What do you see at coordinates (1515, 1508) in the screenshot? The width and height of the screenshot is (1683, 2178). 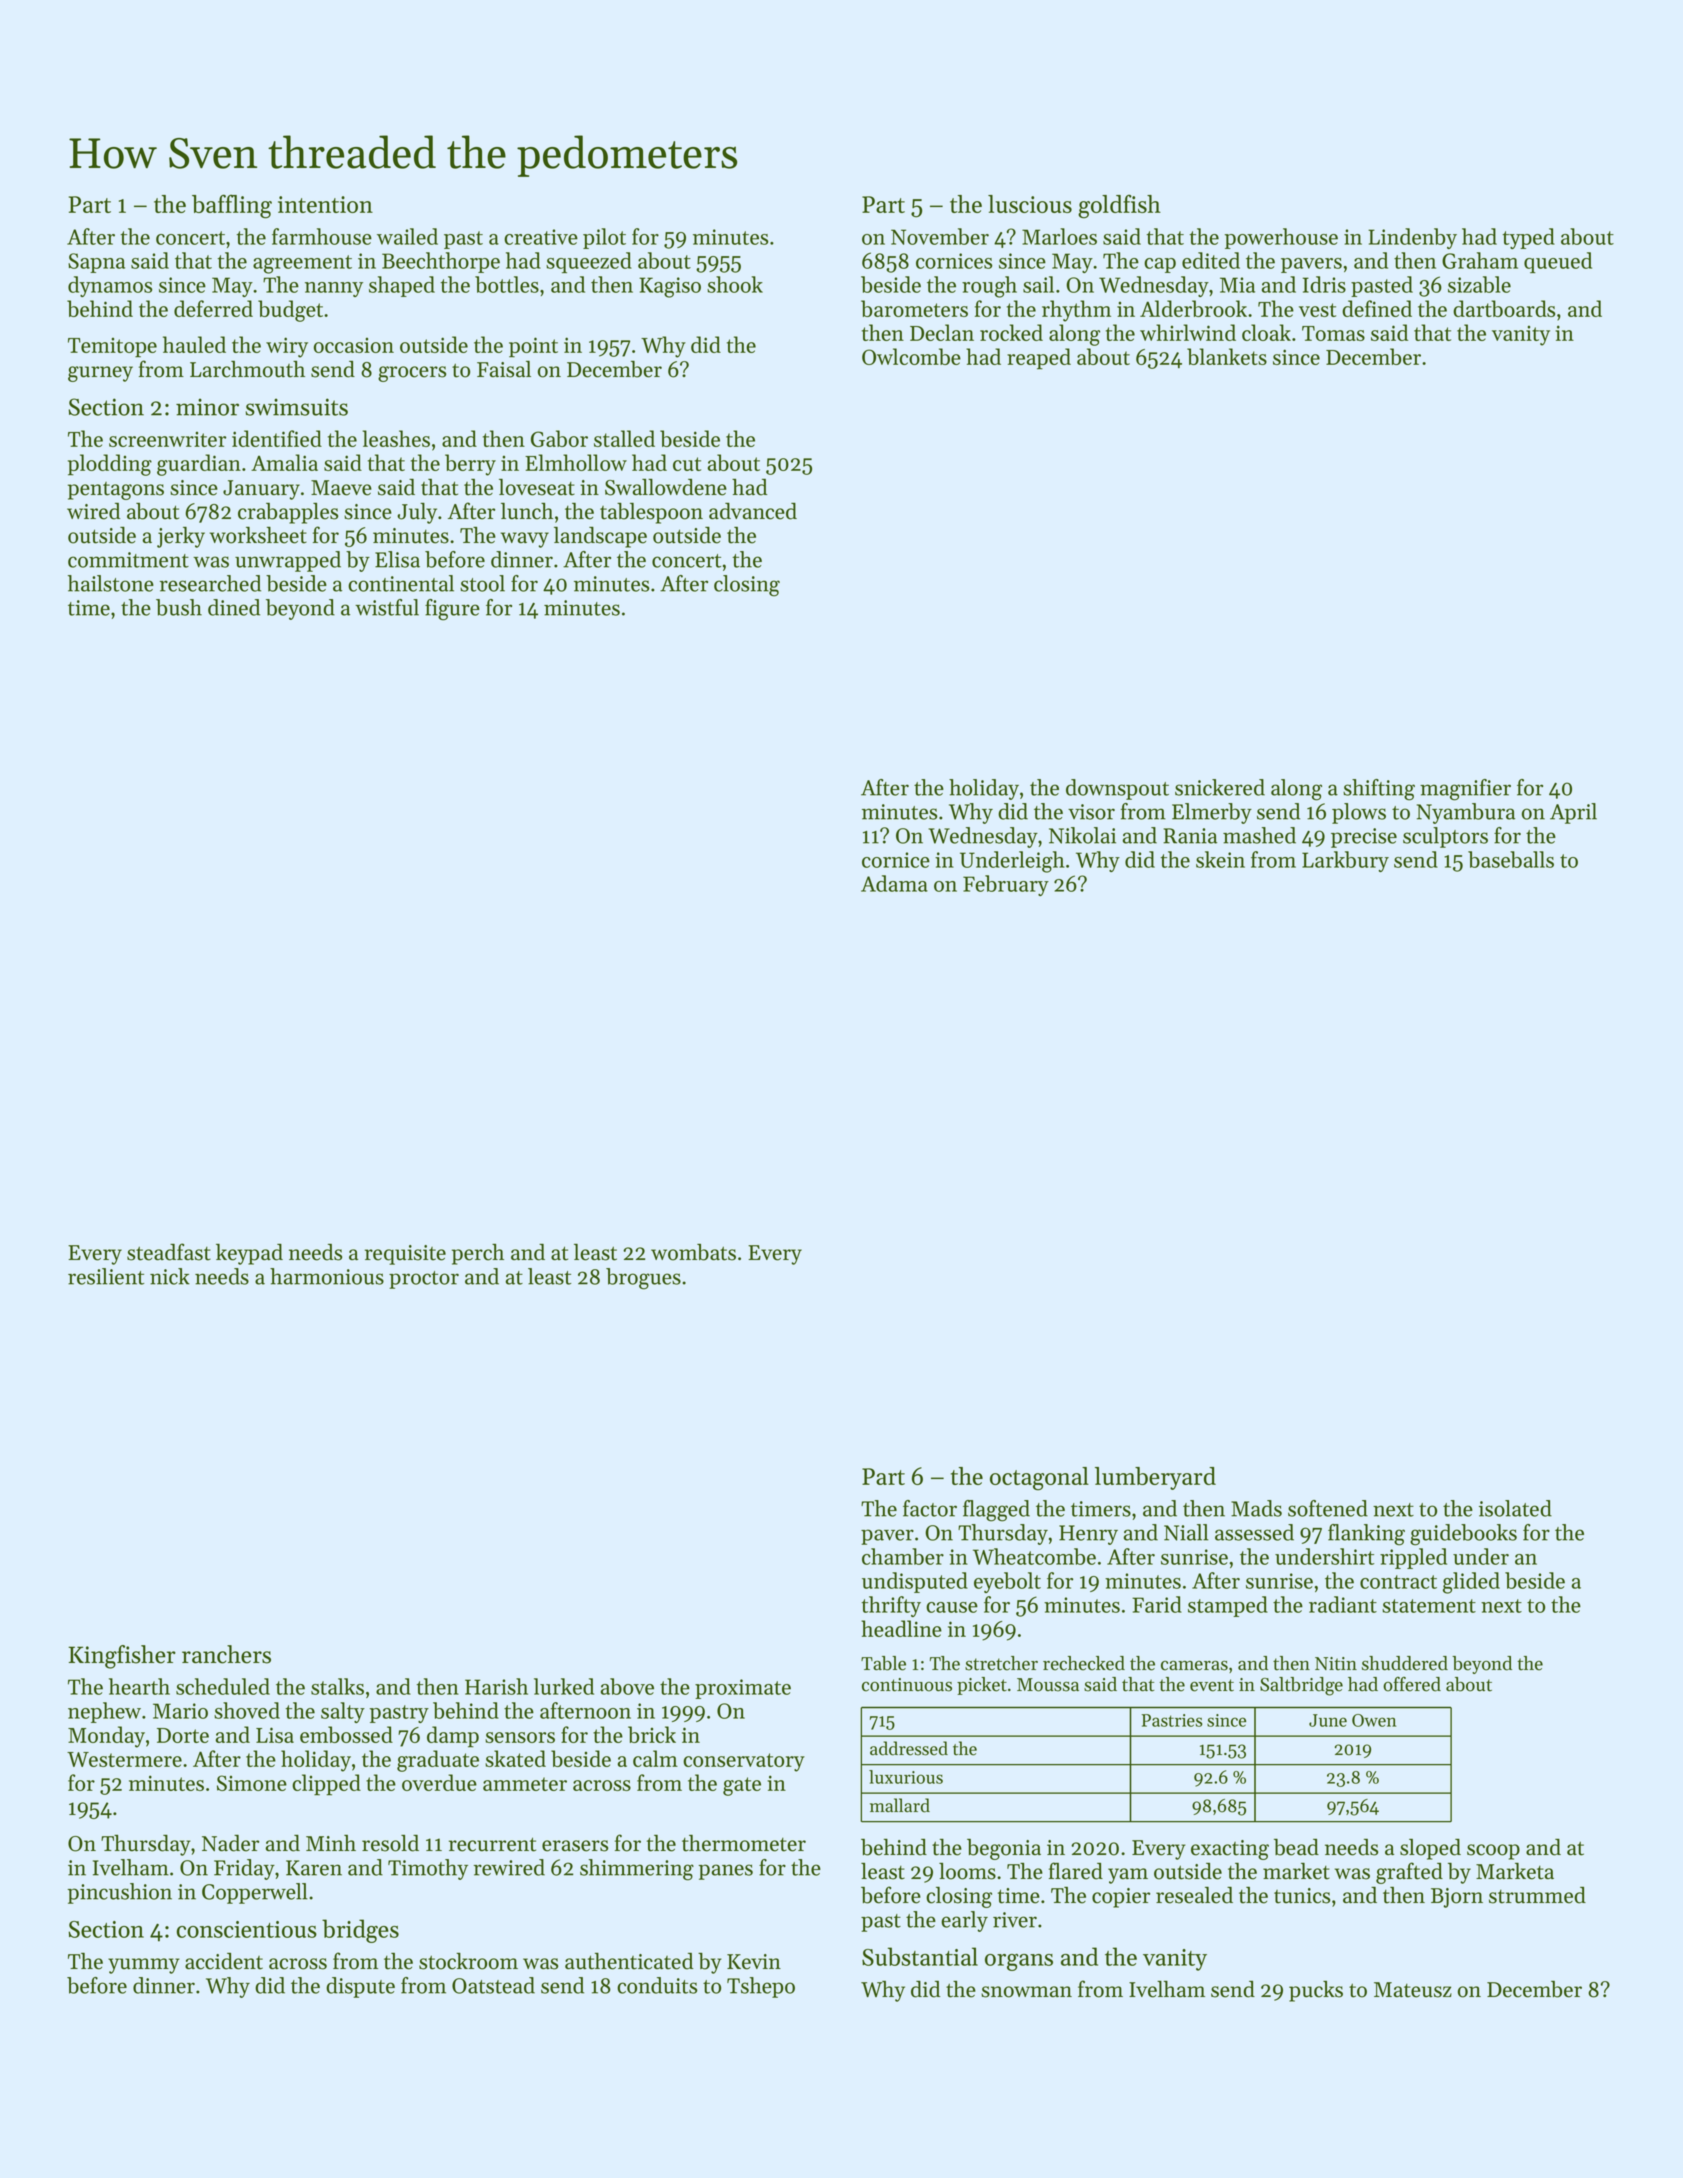 I see `isolated` at bounding box center [1515, 1508].
